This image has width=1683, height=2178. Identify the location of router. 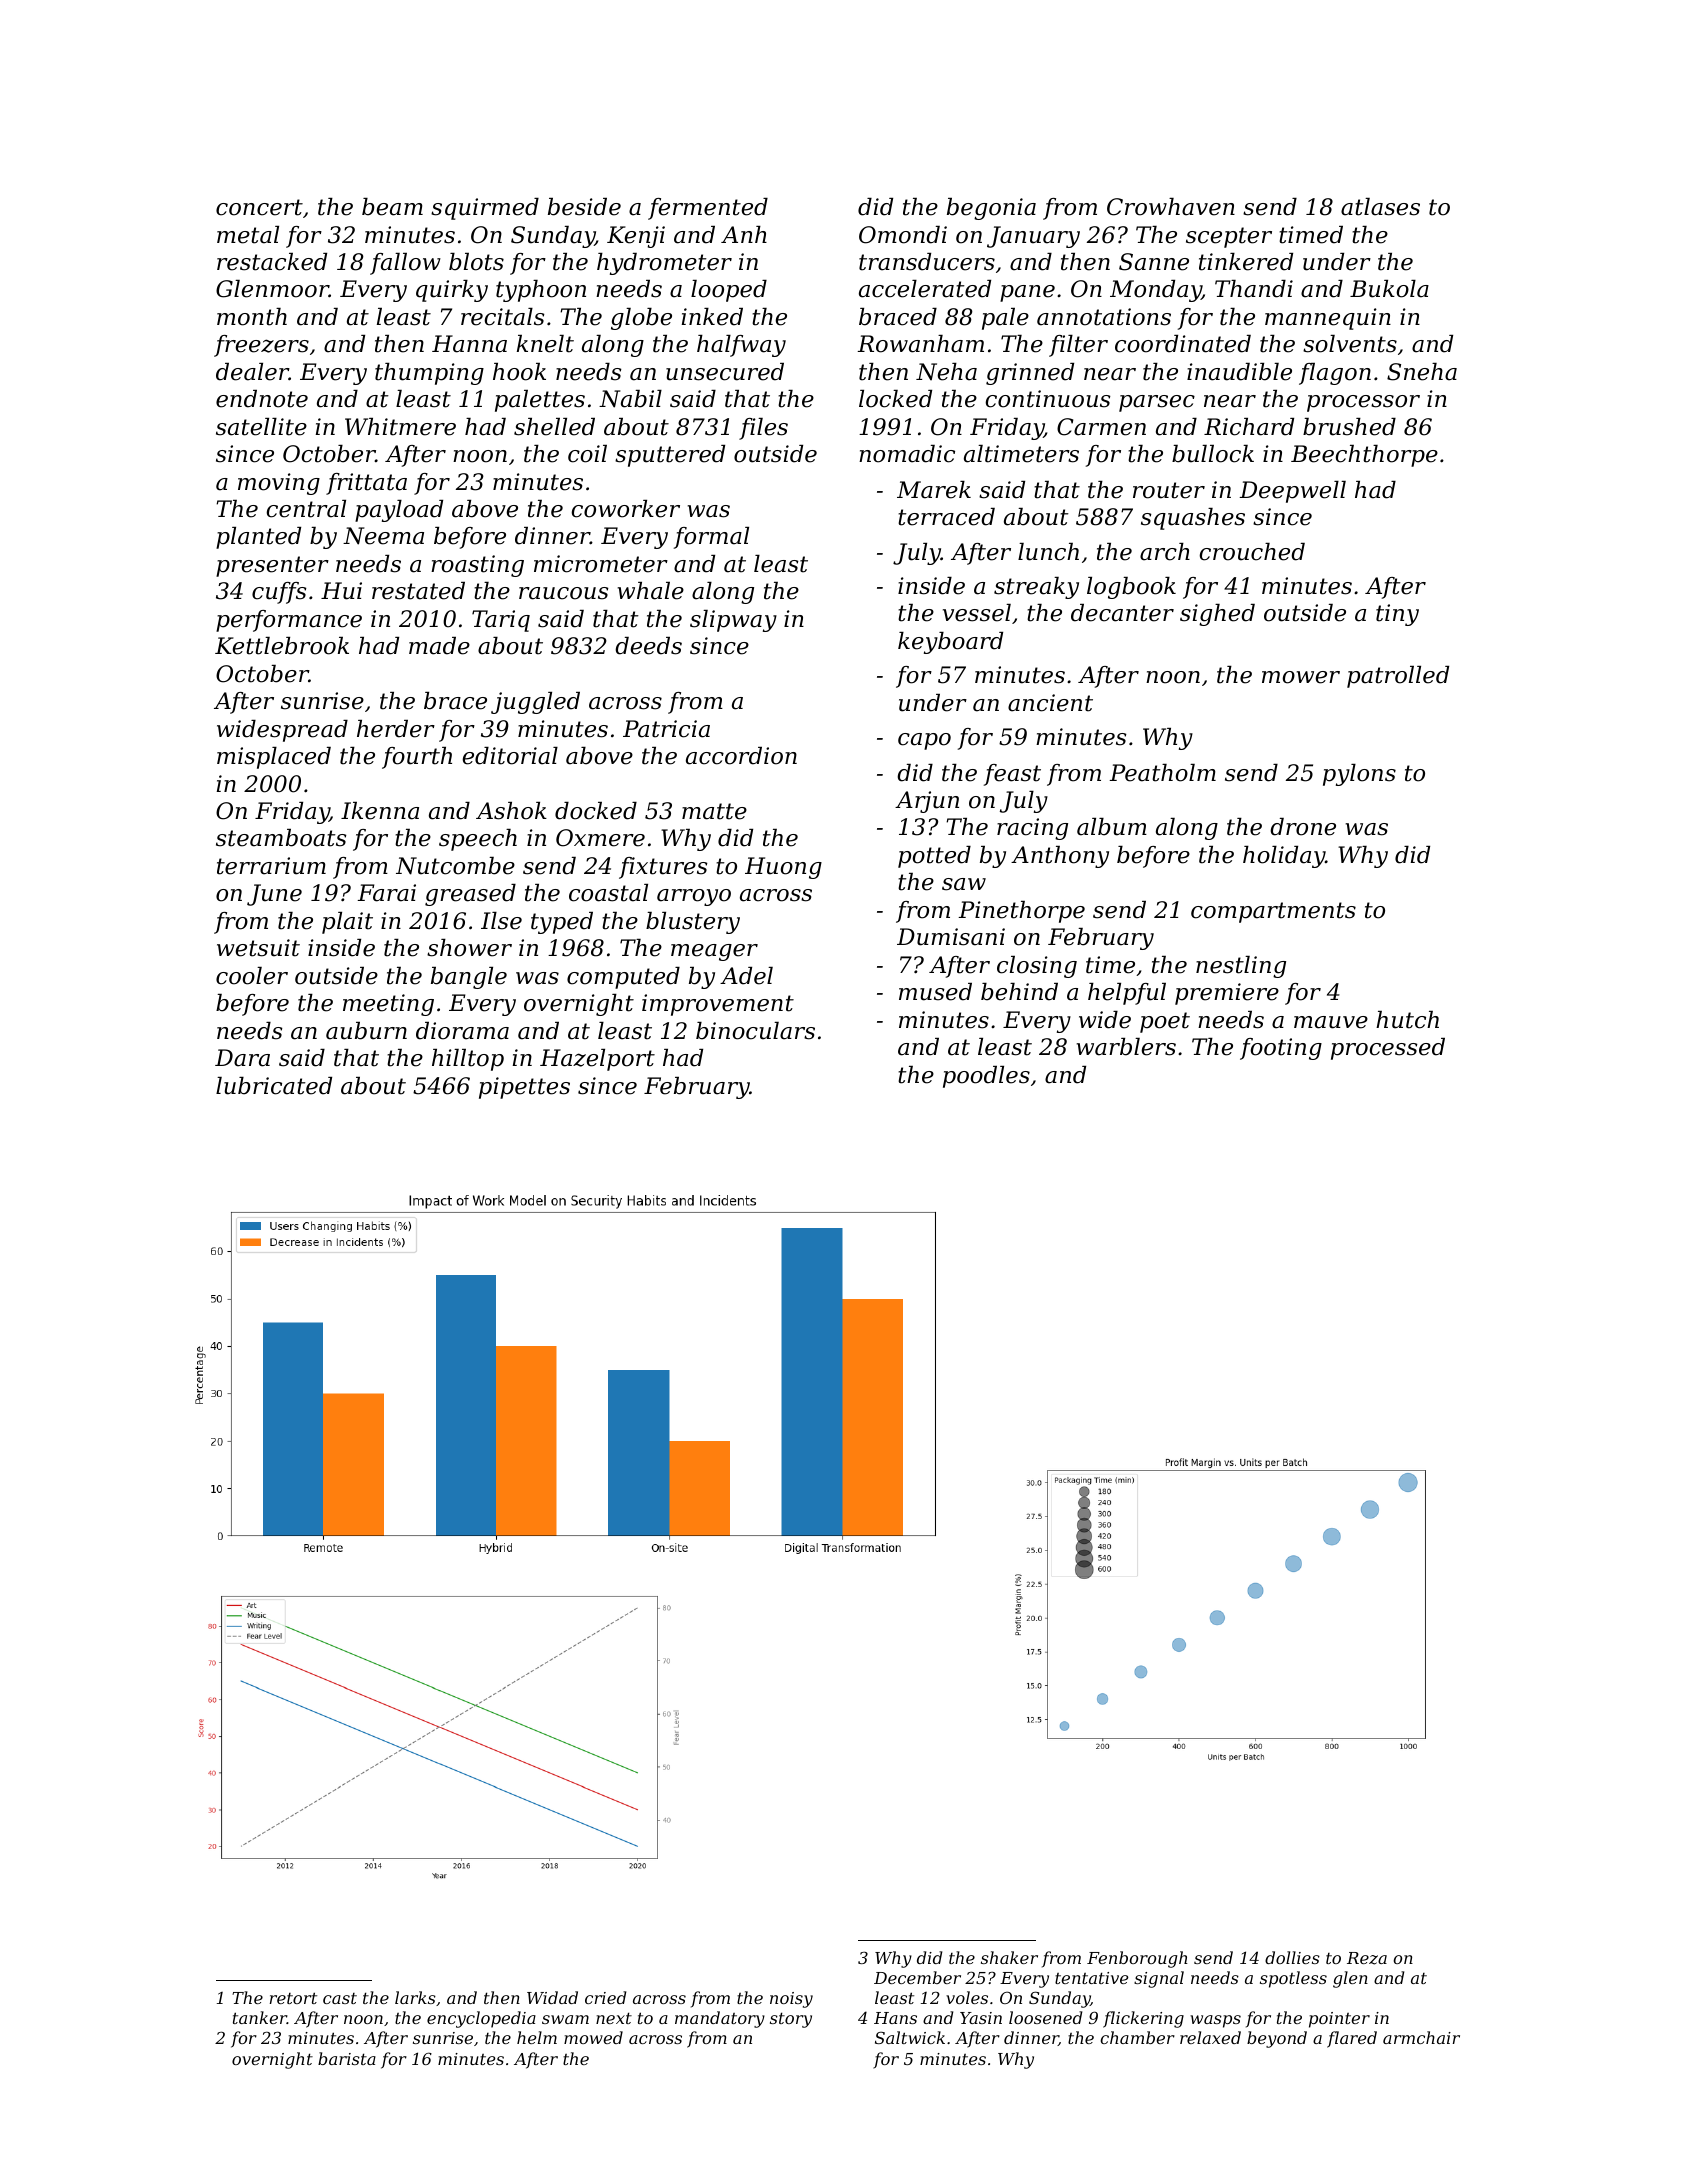
(1169, 490).
